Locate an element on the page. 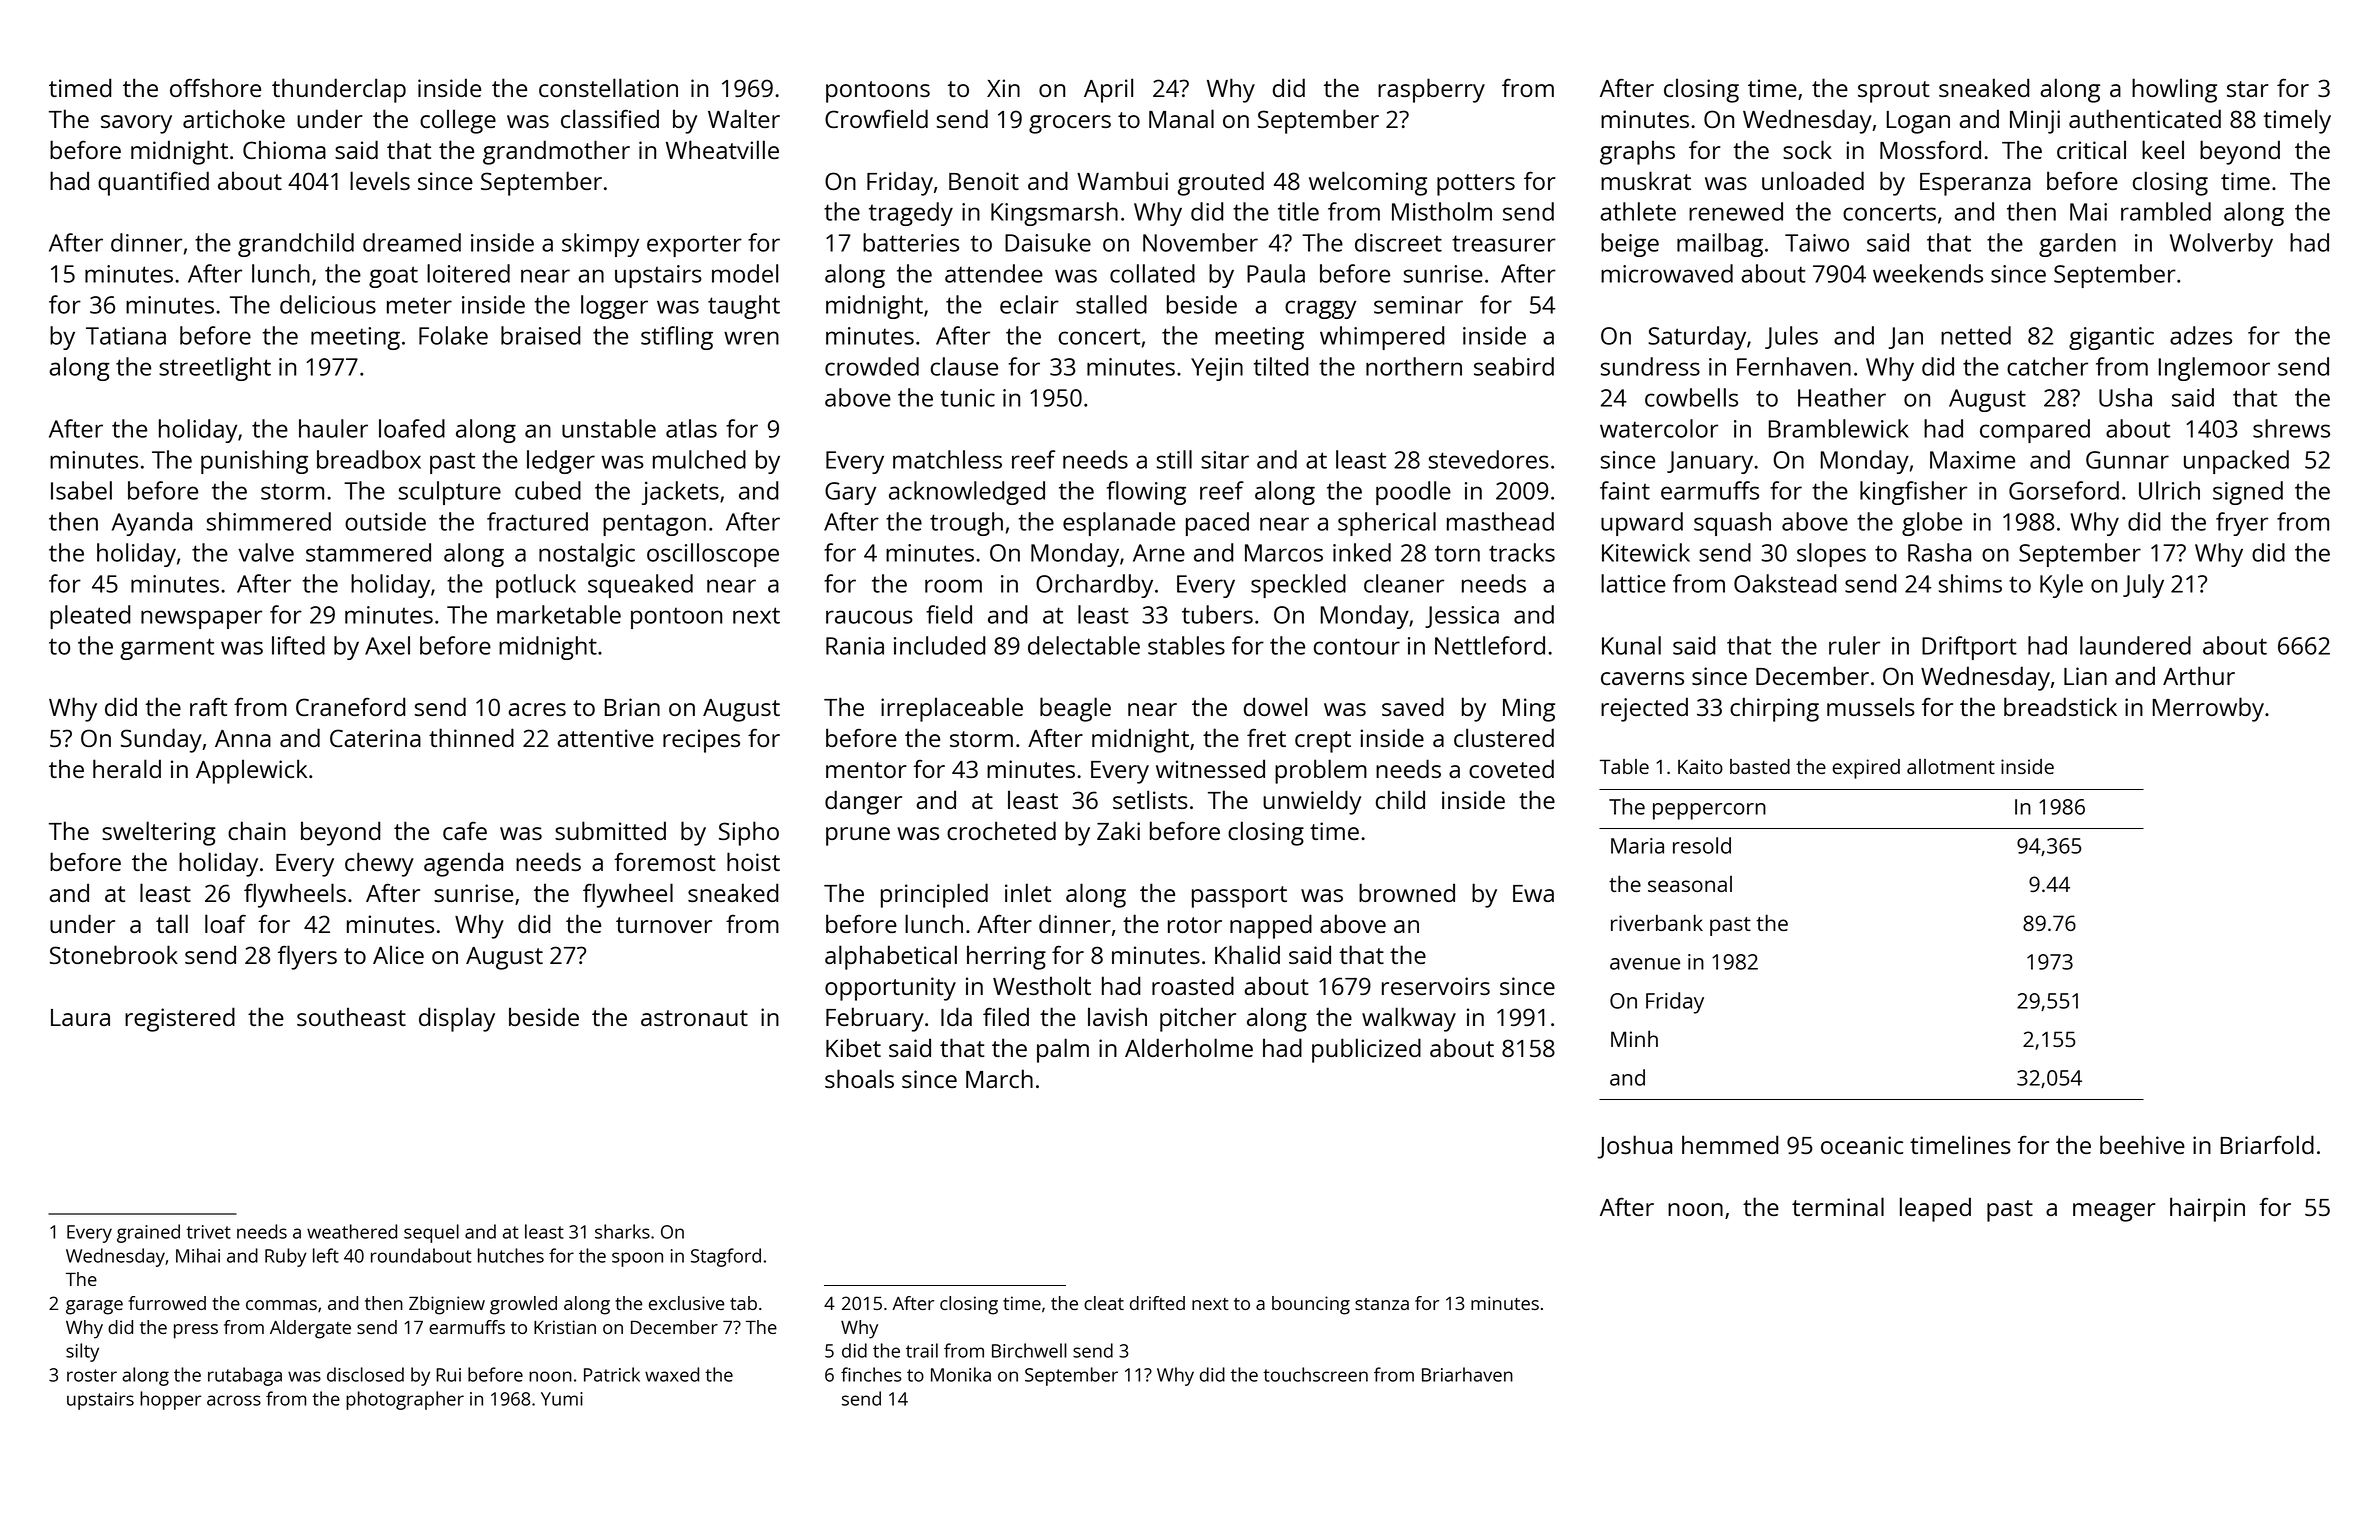 The height and width of the page is (1540, 2380). touchscreen is located at coordinates (1315, 1374).
